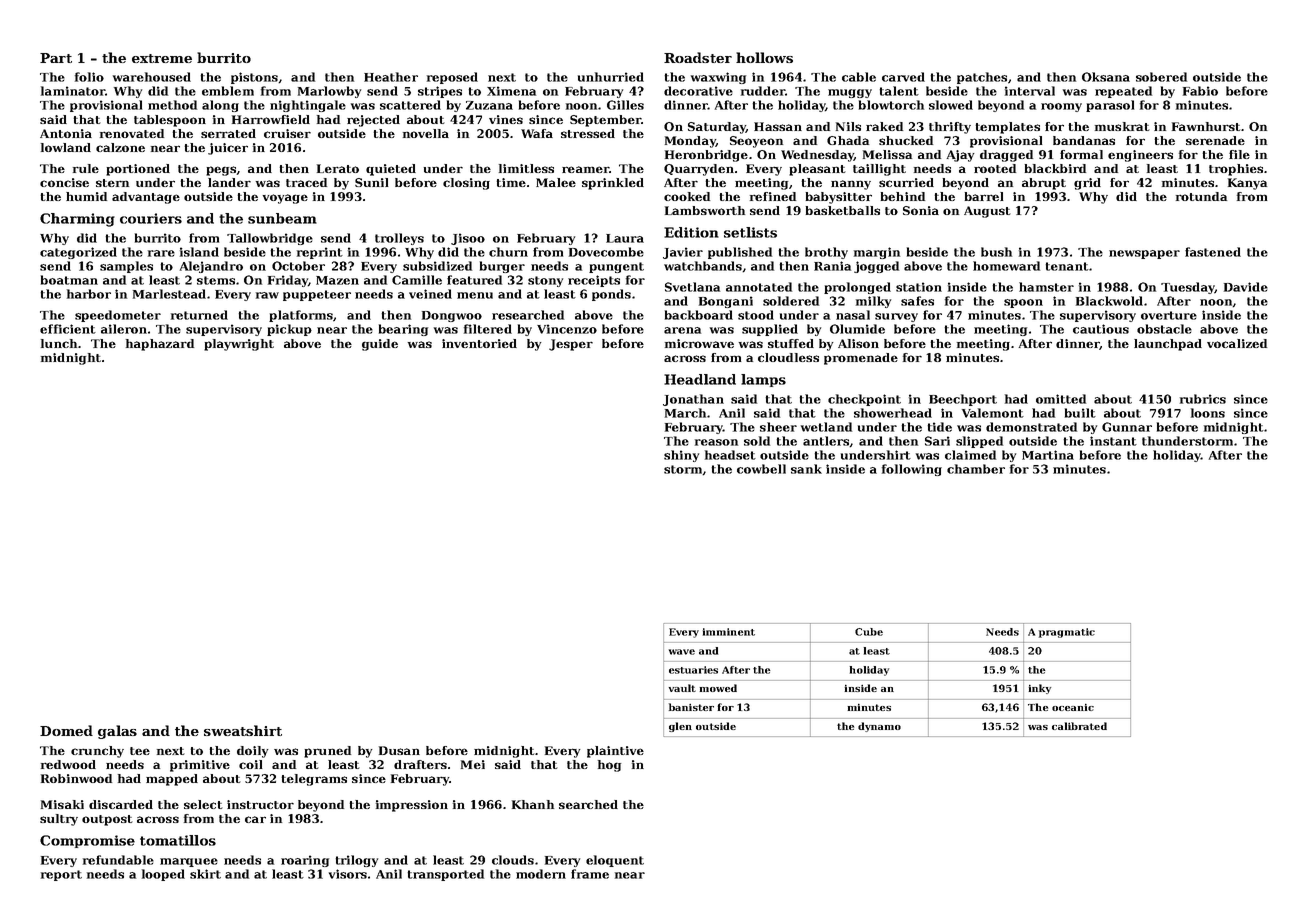 This document has width=1308, height=924. What do you see at coordinates (337, 280) in the document?
I see `Mazen` at bounding box center [337, 280].
